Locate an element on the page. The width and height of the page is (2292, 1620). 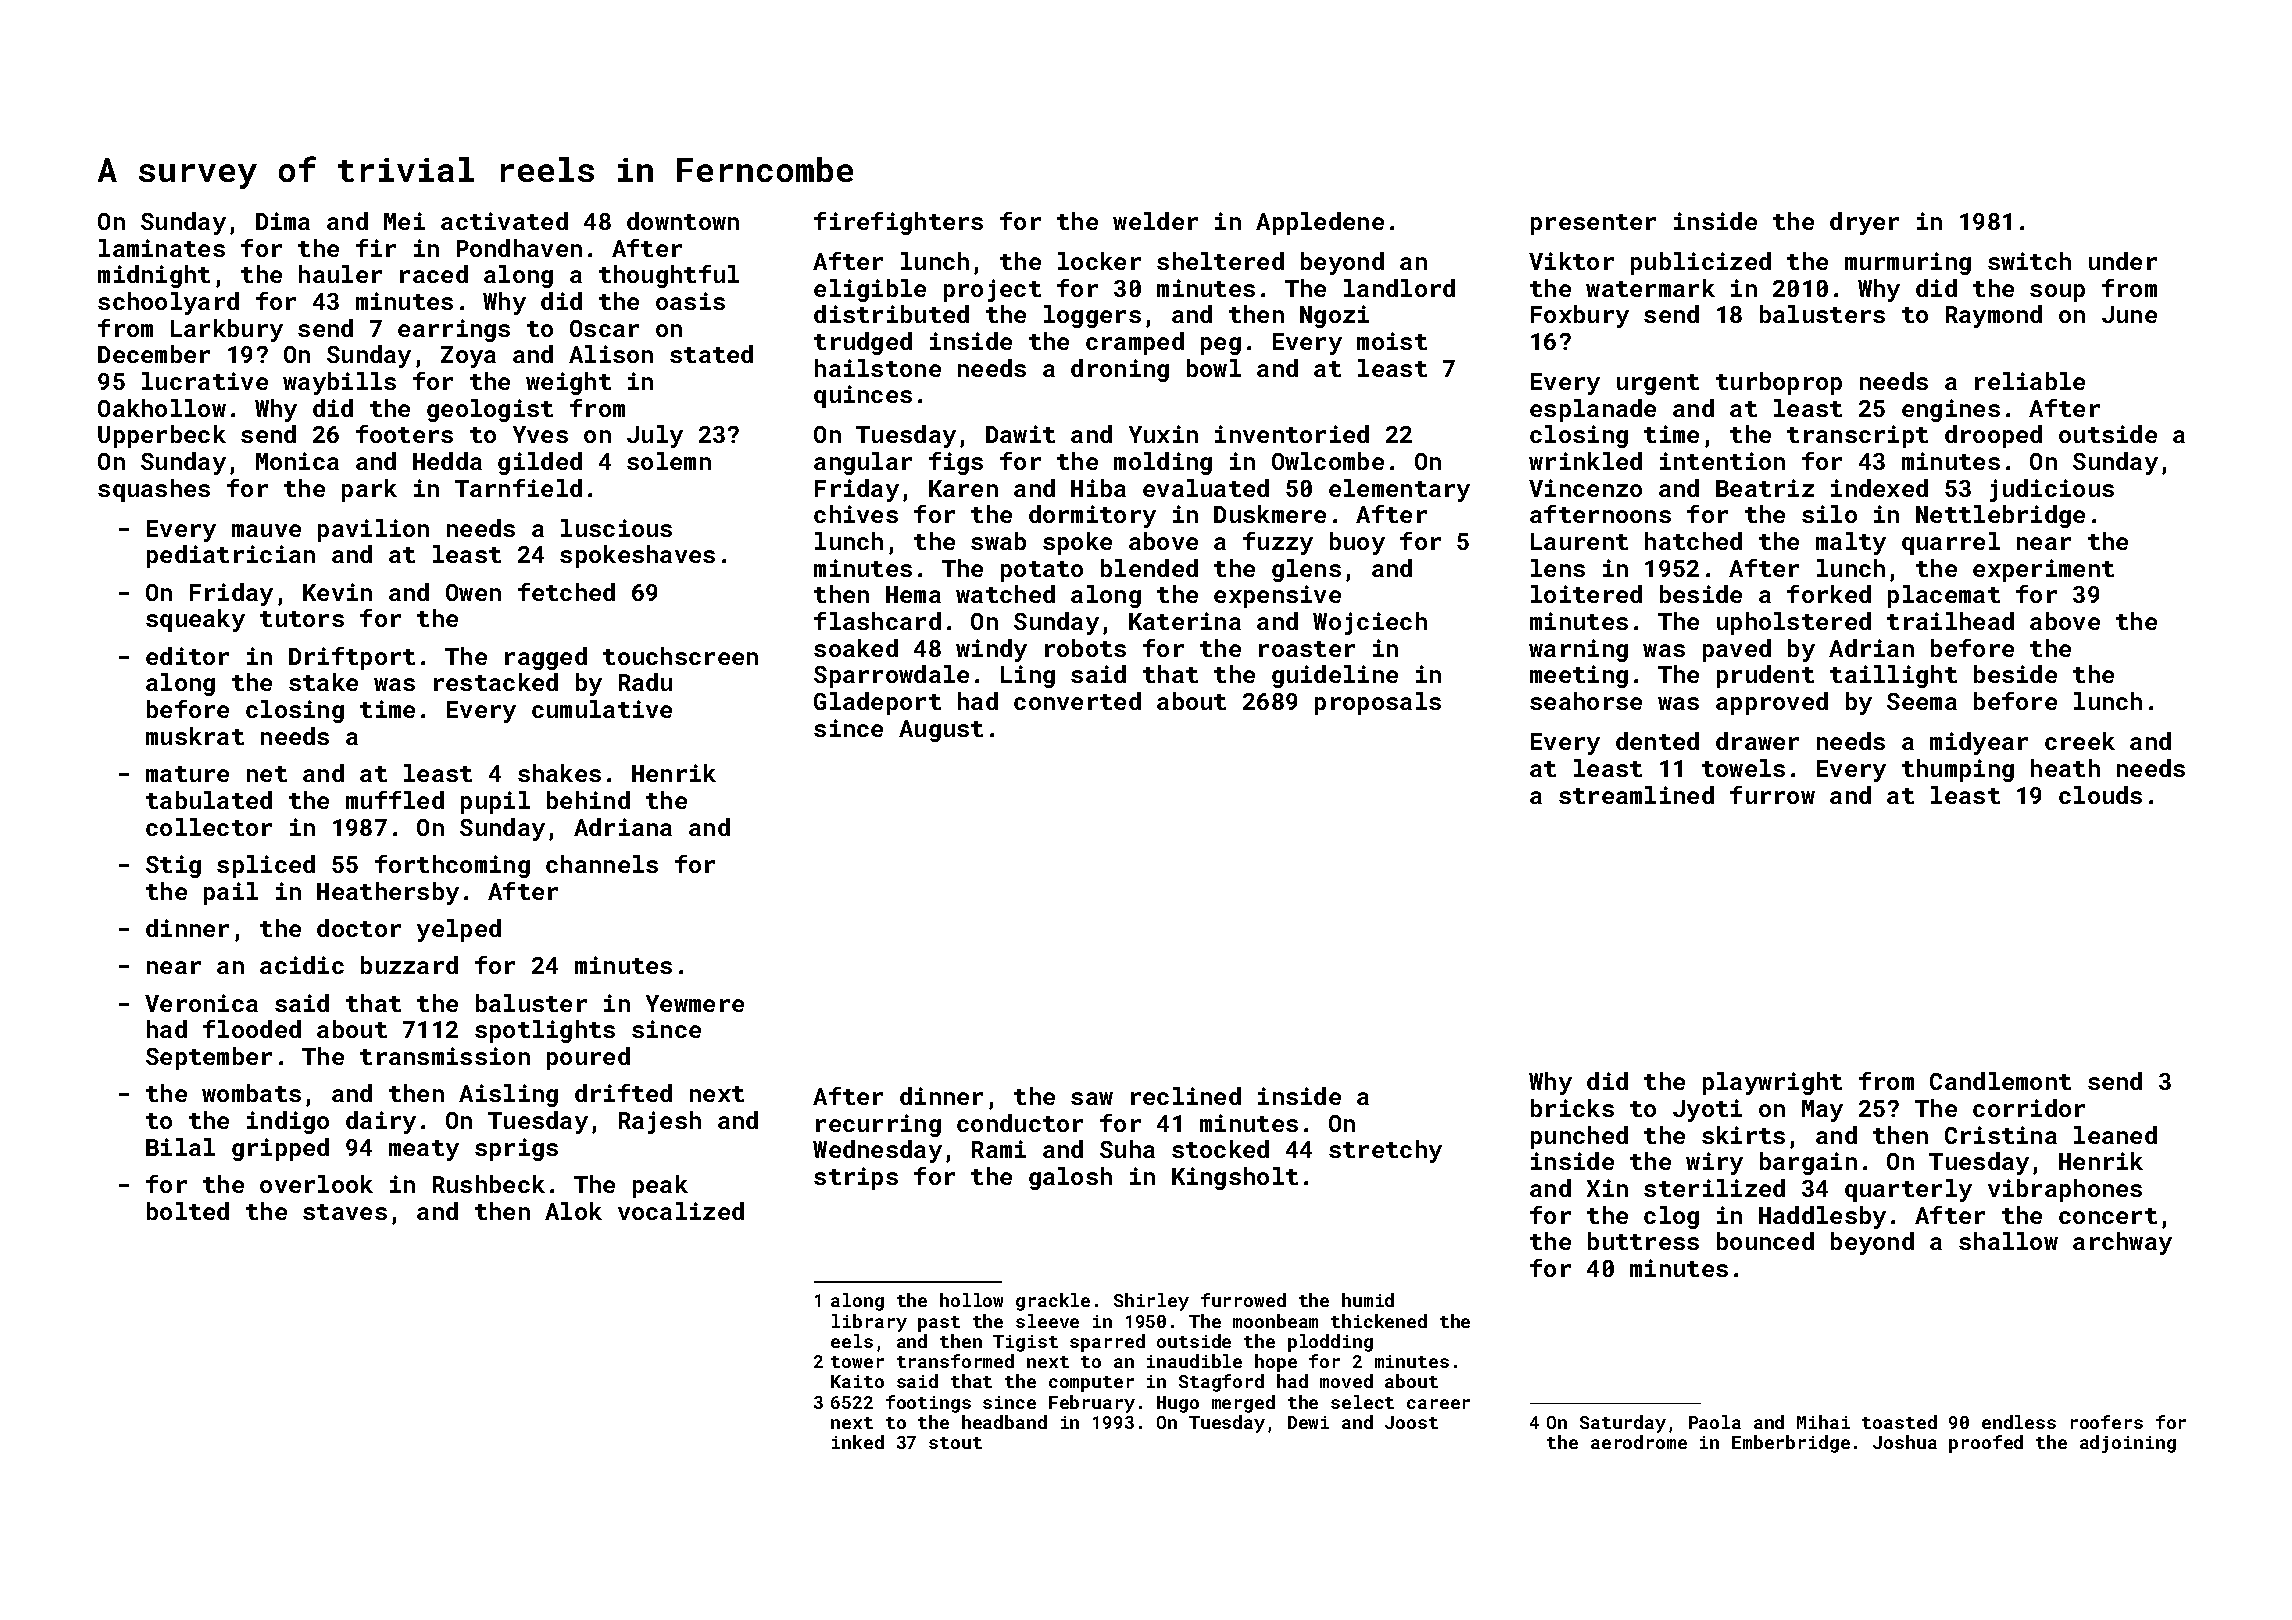
creek is located at coordinates (2080, 741).
